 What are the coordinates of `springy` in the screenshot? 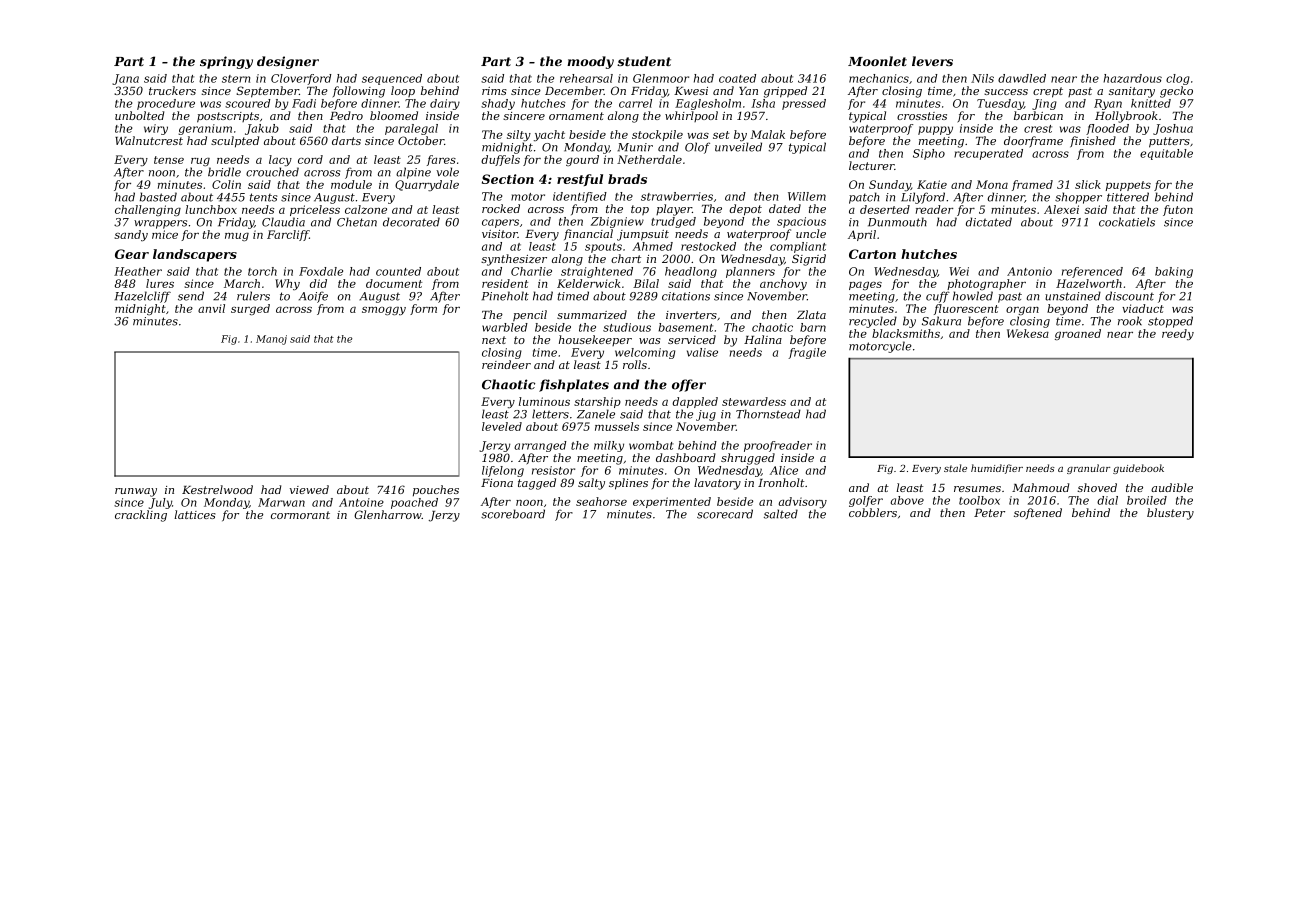 It's located at (226, 62).
